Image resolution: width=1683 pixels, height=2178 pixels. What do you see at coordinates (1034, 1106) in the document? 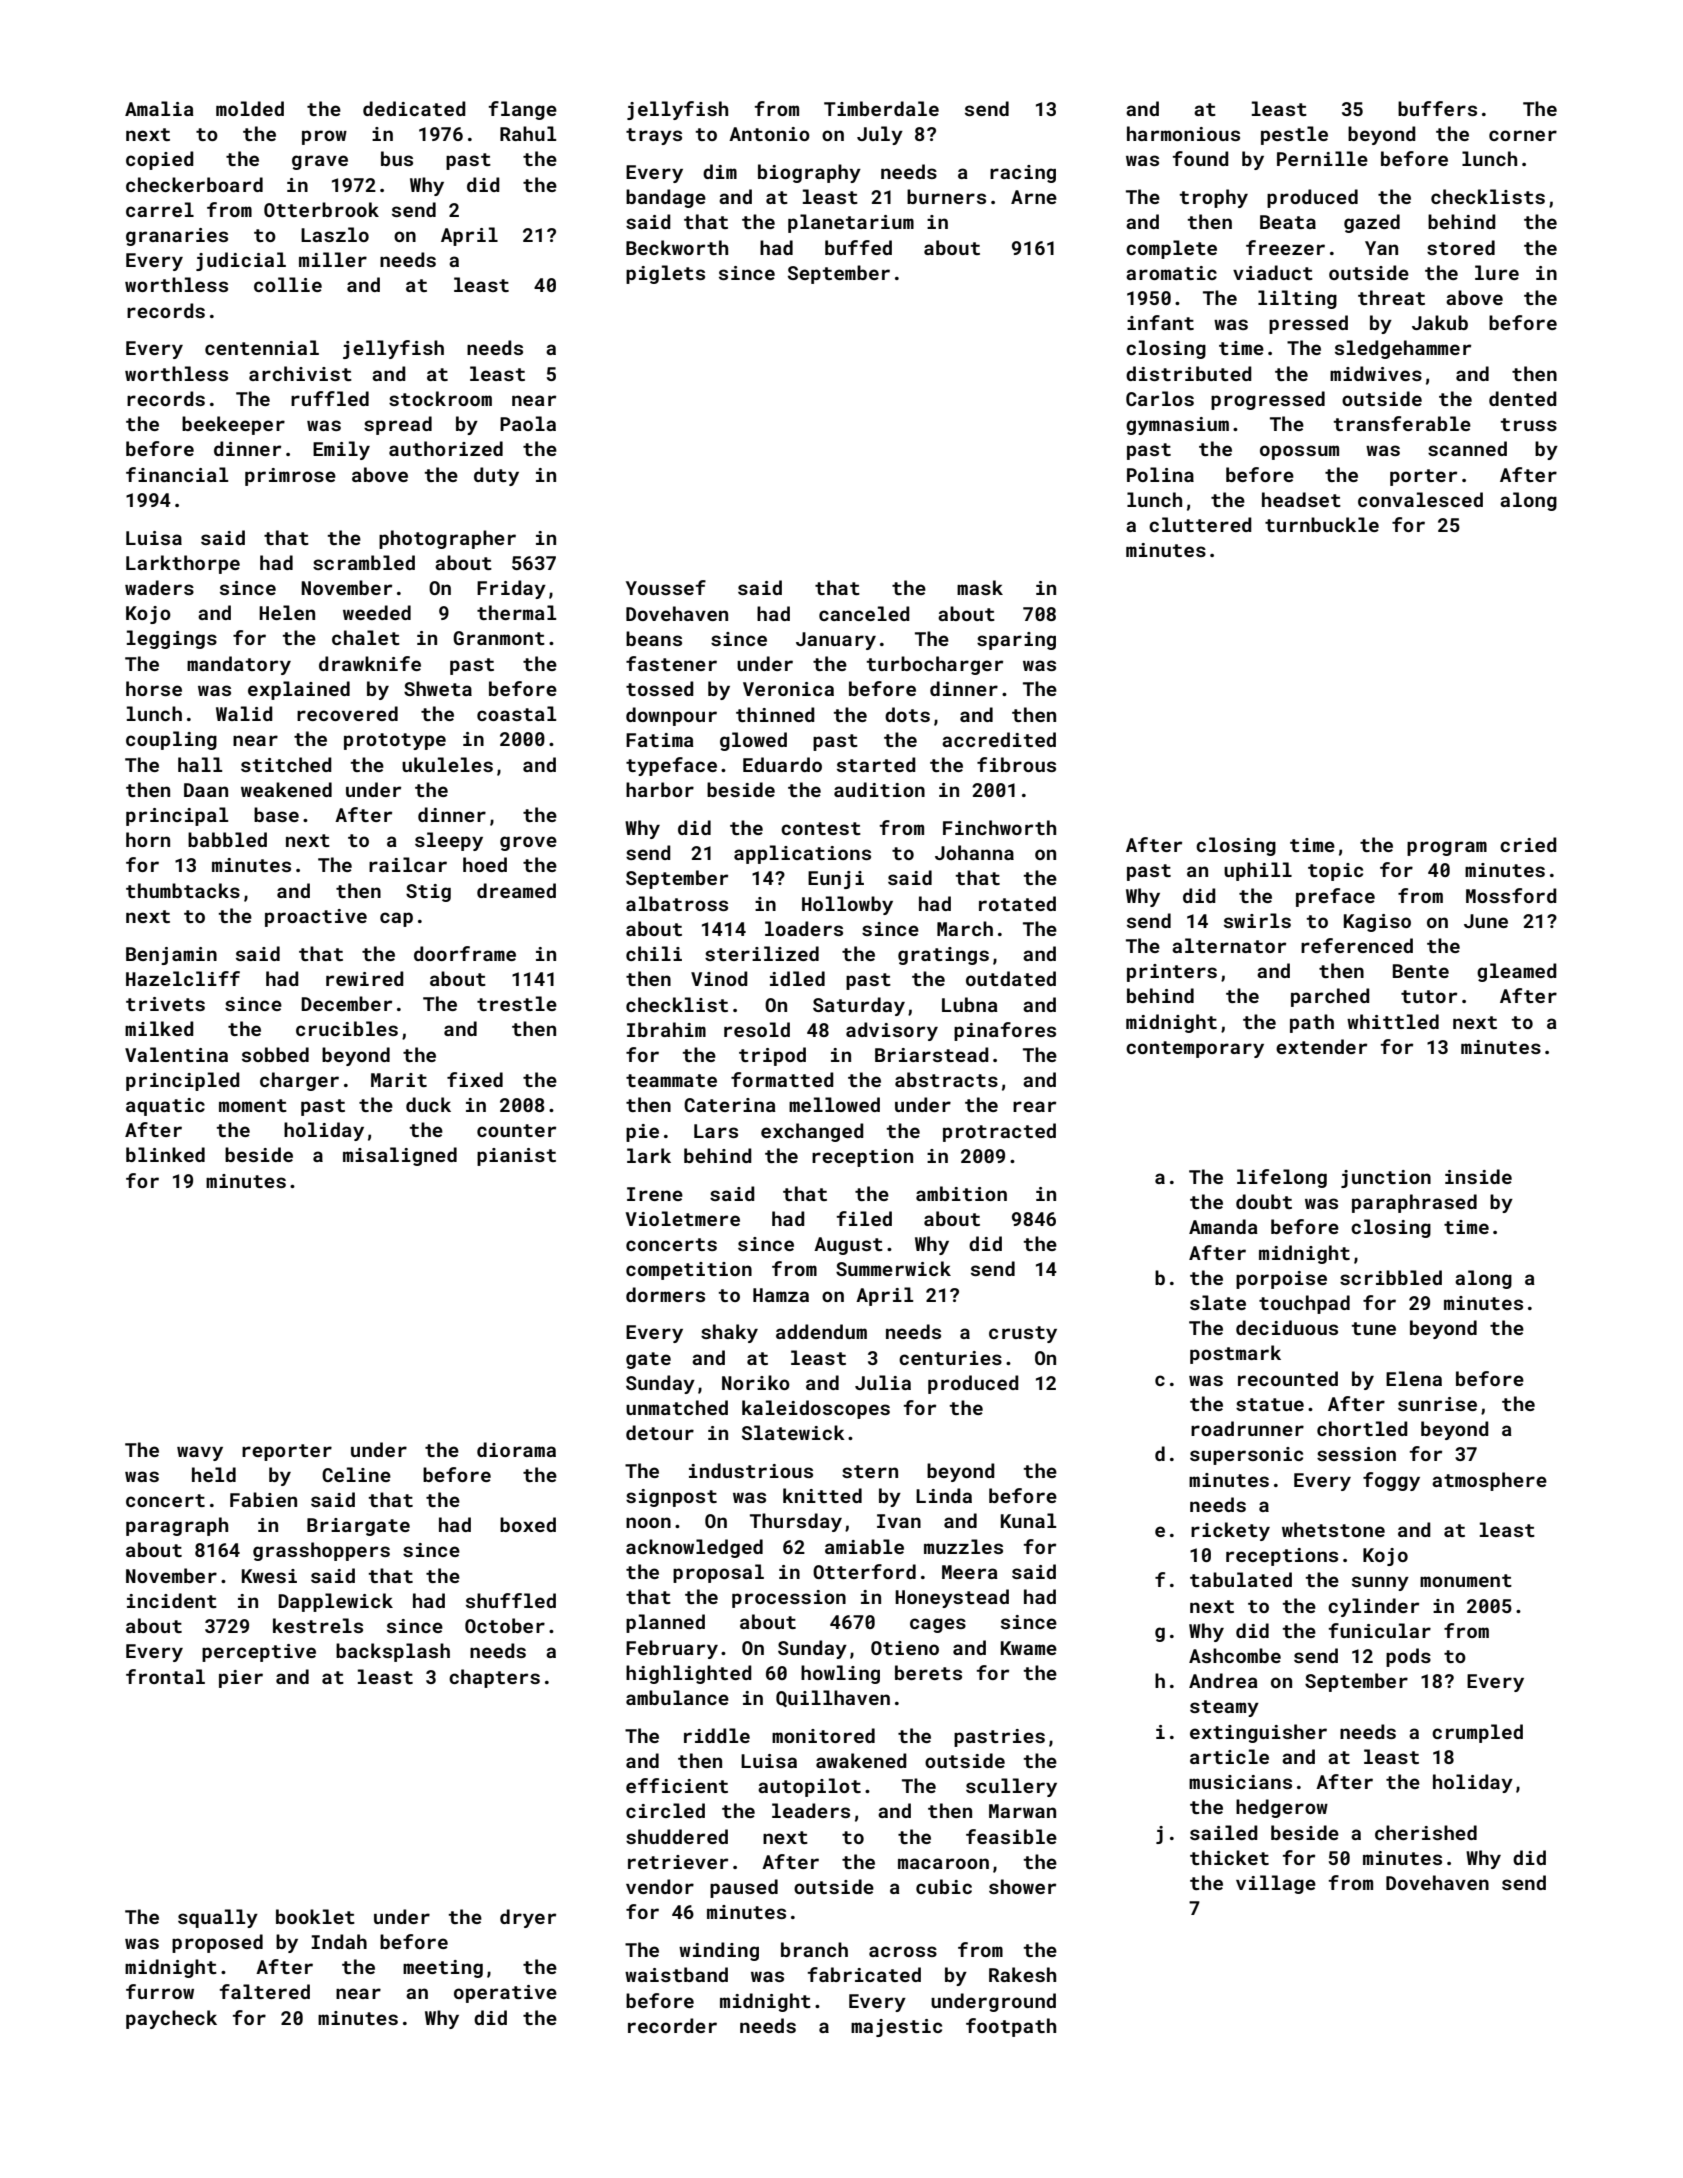
I see `rear` at bounding box center [1034, 1106].
